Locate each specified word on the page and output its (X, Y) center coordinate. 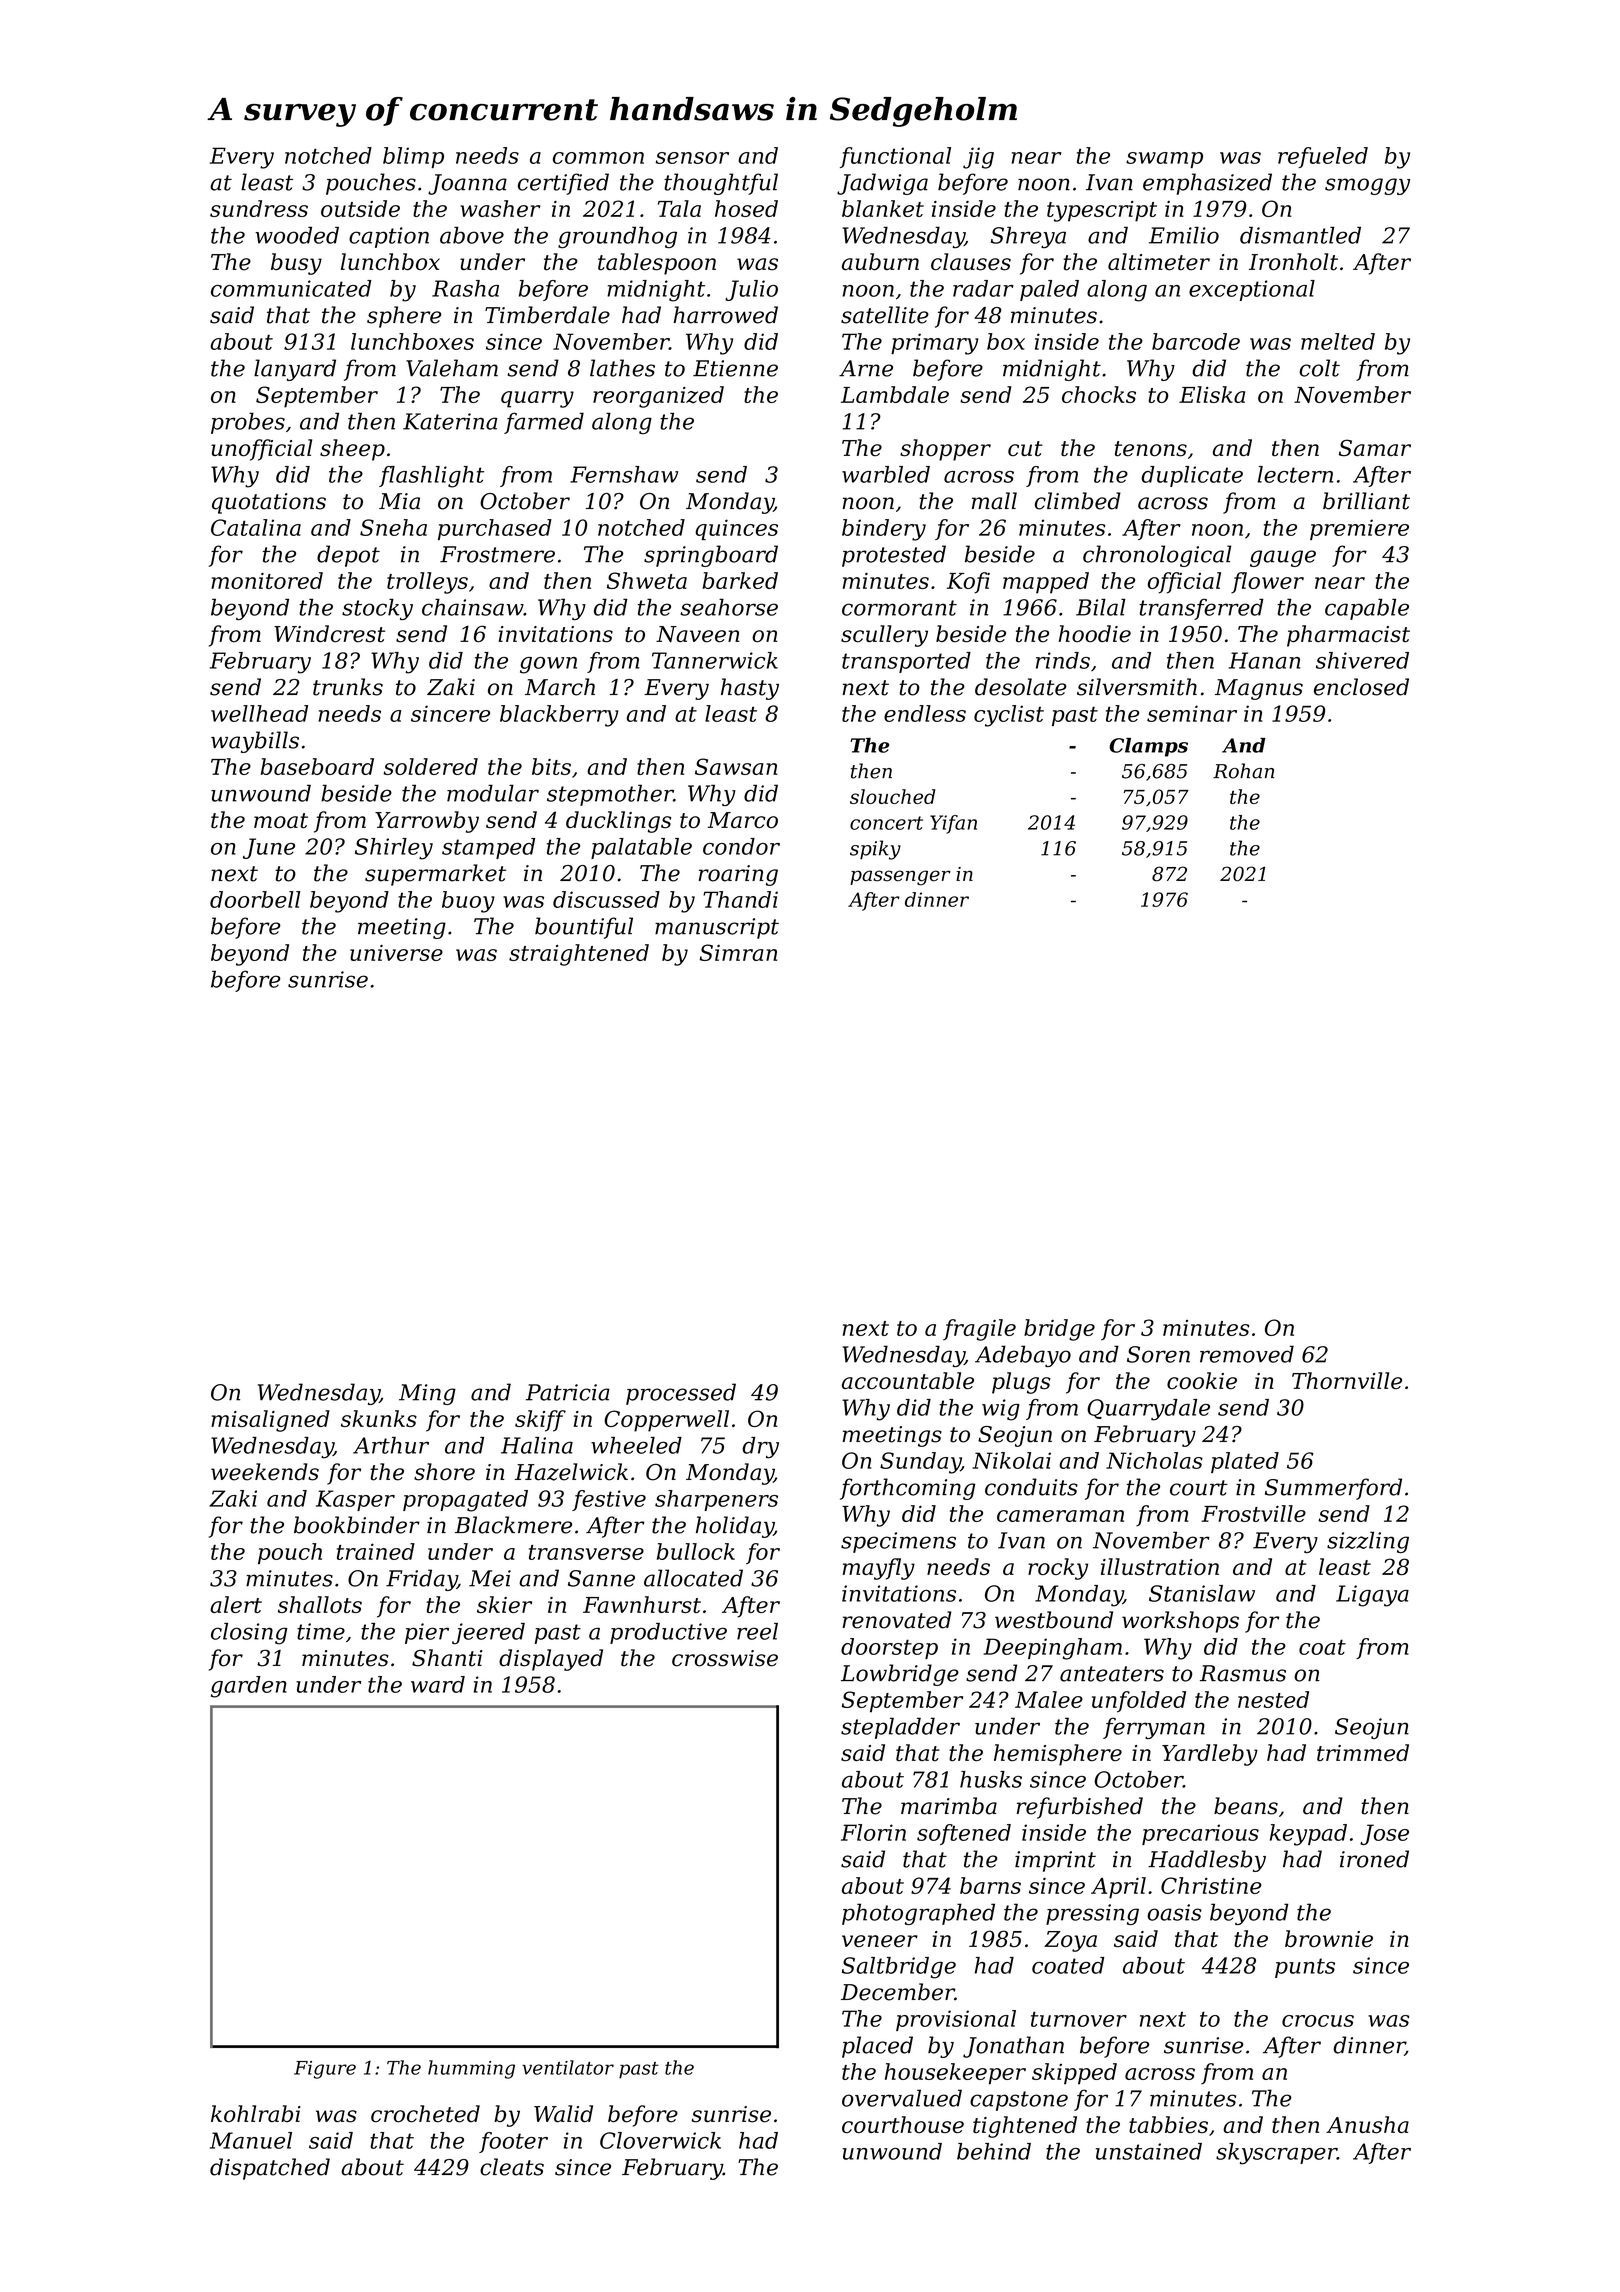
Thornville (1347, 1380)
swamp (1164, 160)
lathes (622, 368)
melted (1338, 341)
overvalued (902, 2098)
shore (444, 1472)
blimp (413, 157)
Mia (399, 501)
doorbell (255, 899)
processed (681, 1394)
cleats (512, 2167)
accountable (908, 1380)
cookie (1202, 1380)
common (598, 158)
